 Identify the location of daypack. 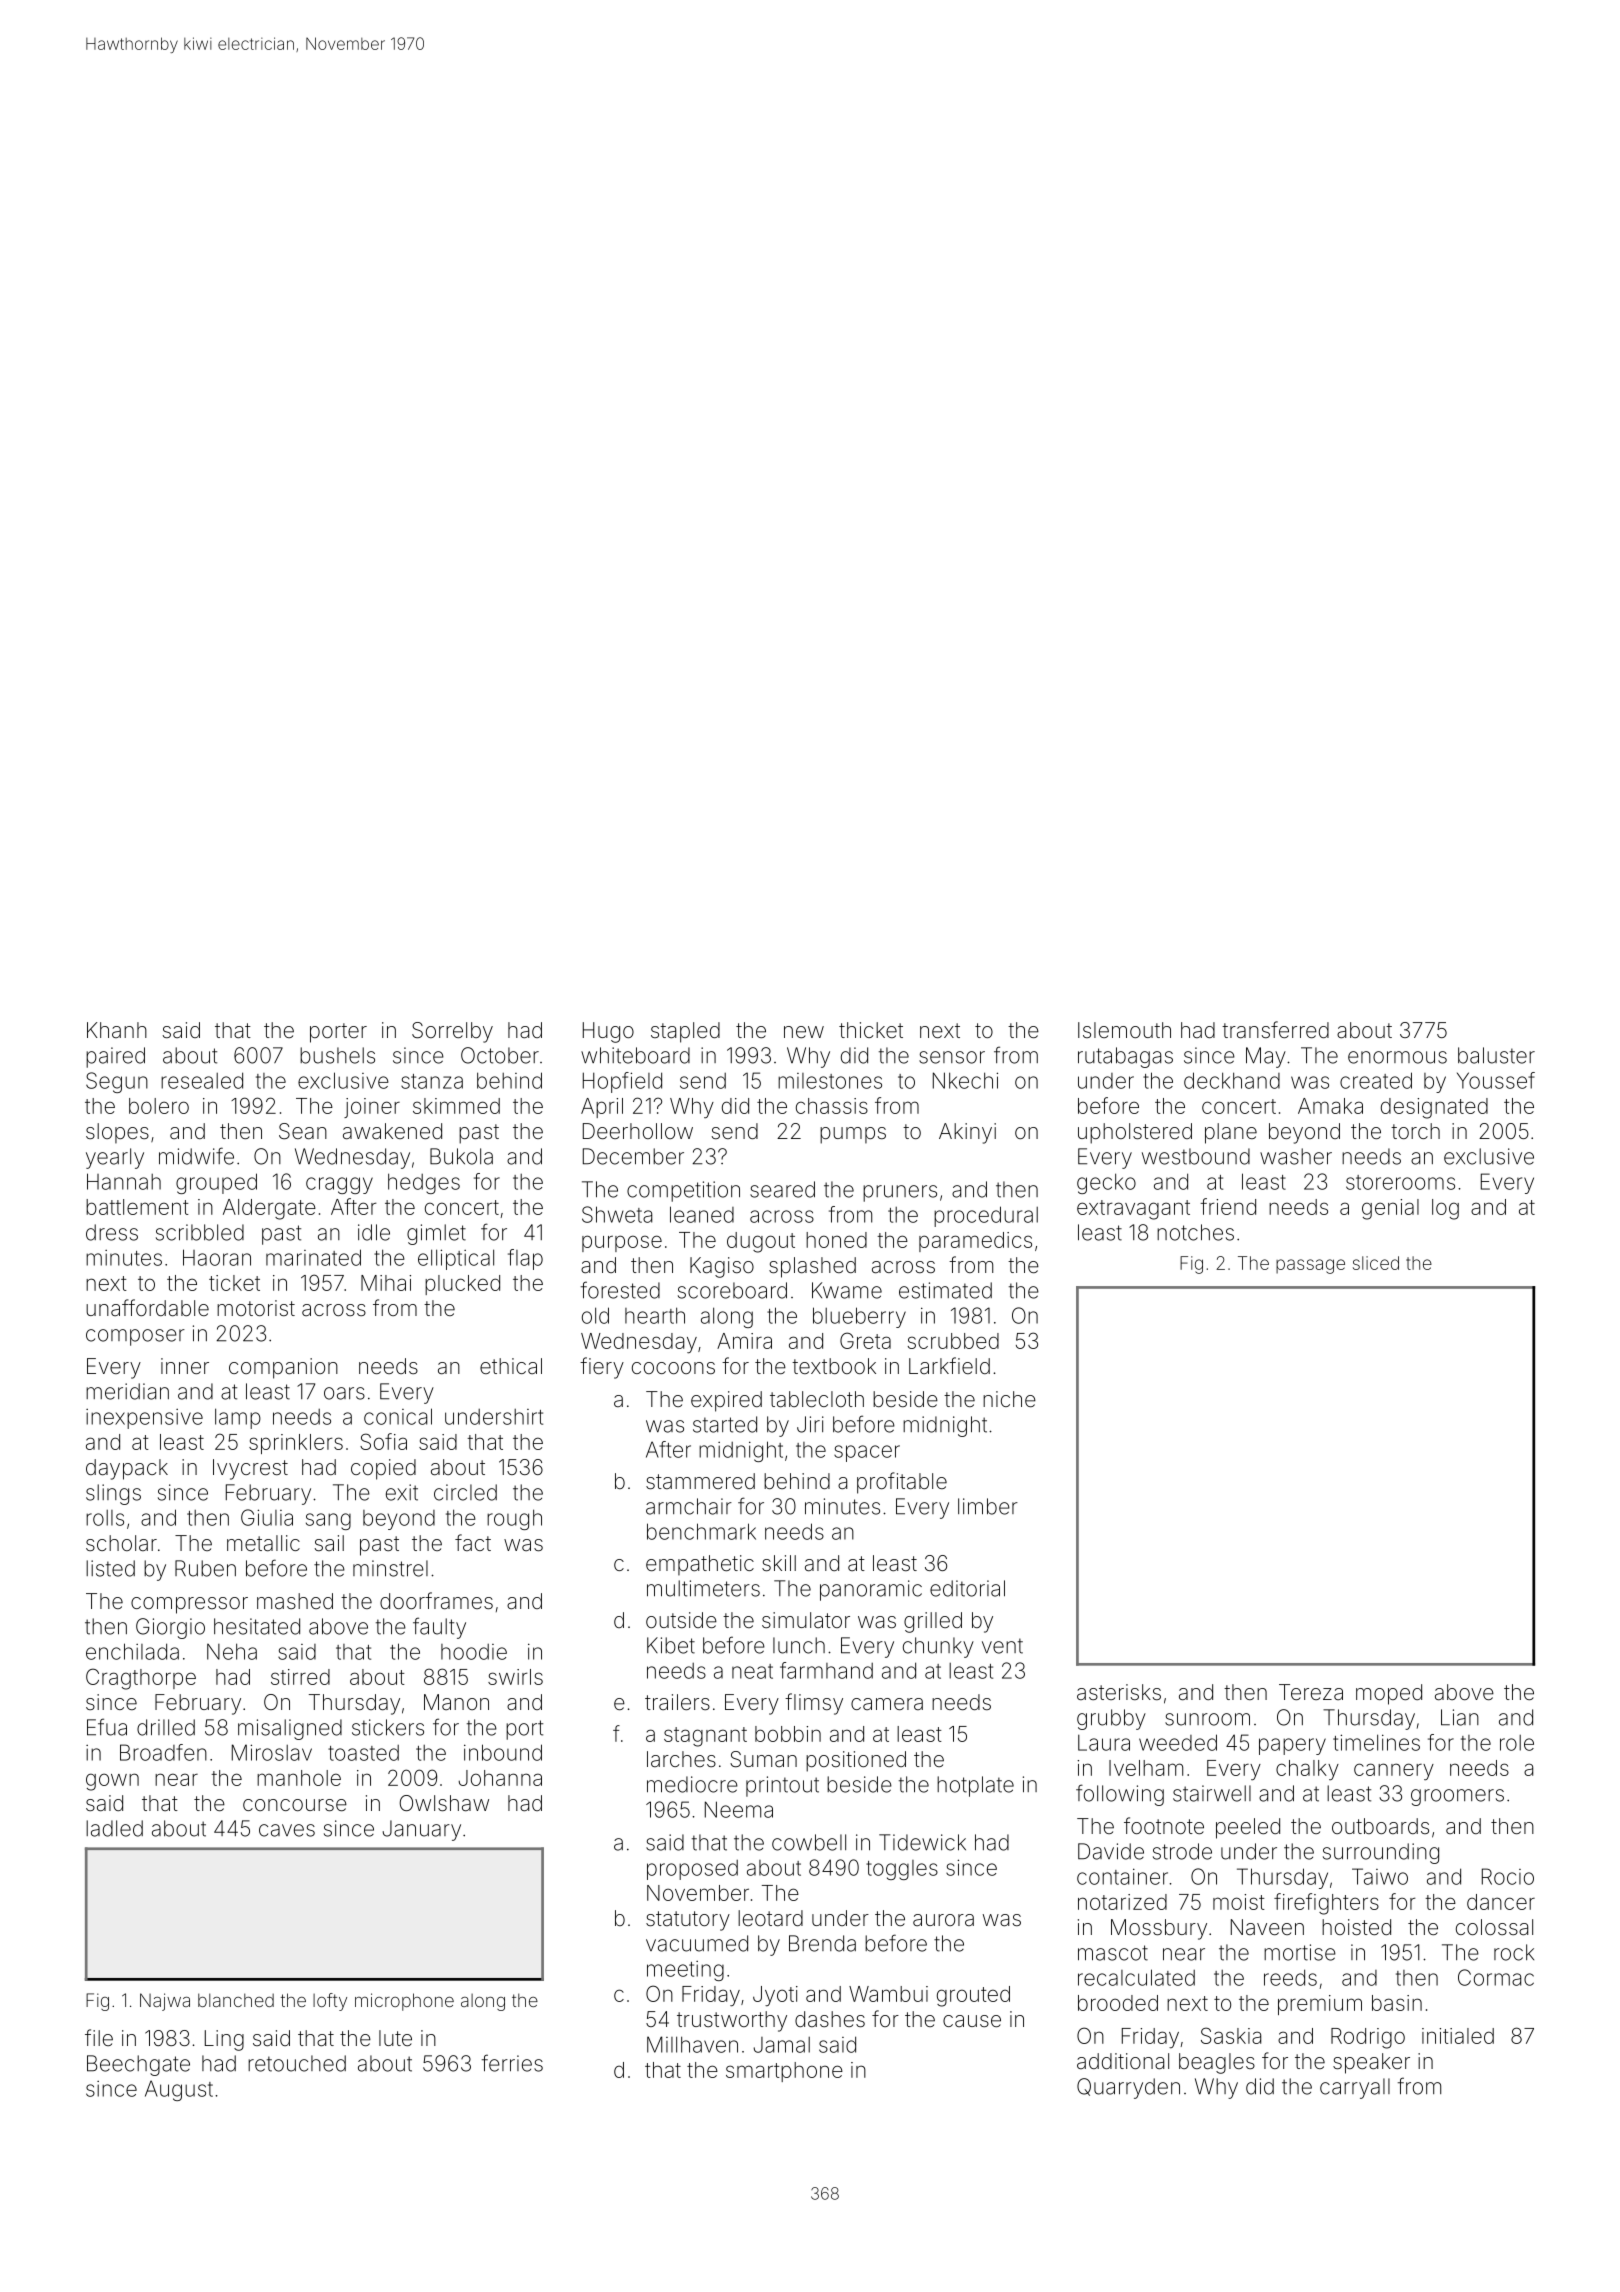
(127, 1469).
